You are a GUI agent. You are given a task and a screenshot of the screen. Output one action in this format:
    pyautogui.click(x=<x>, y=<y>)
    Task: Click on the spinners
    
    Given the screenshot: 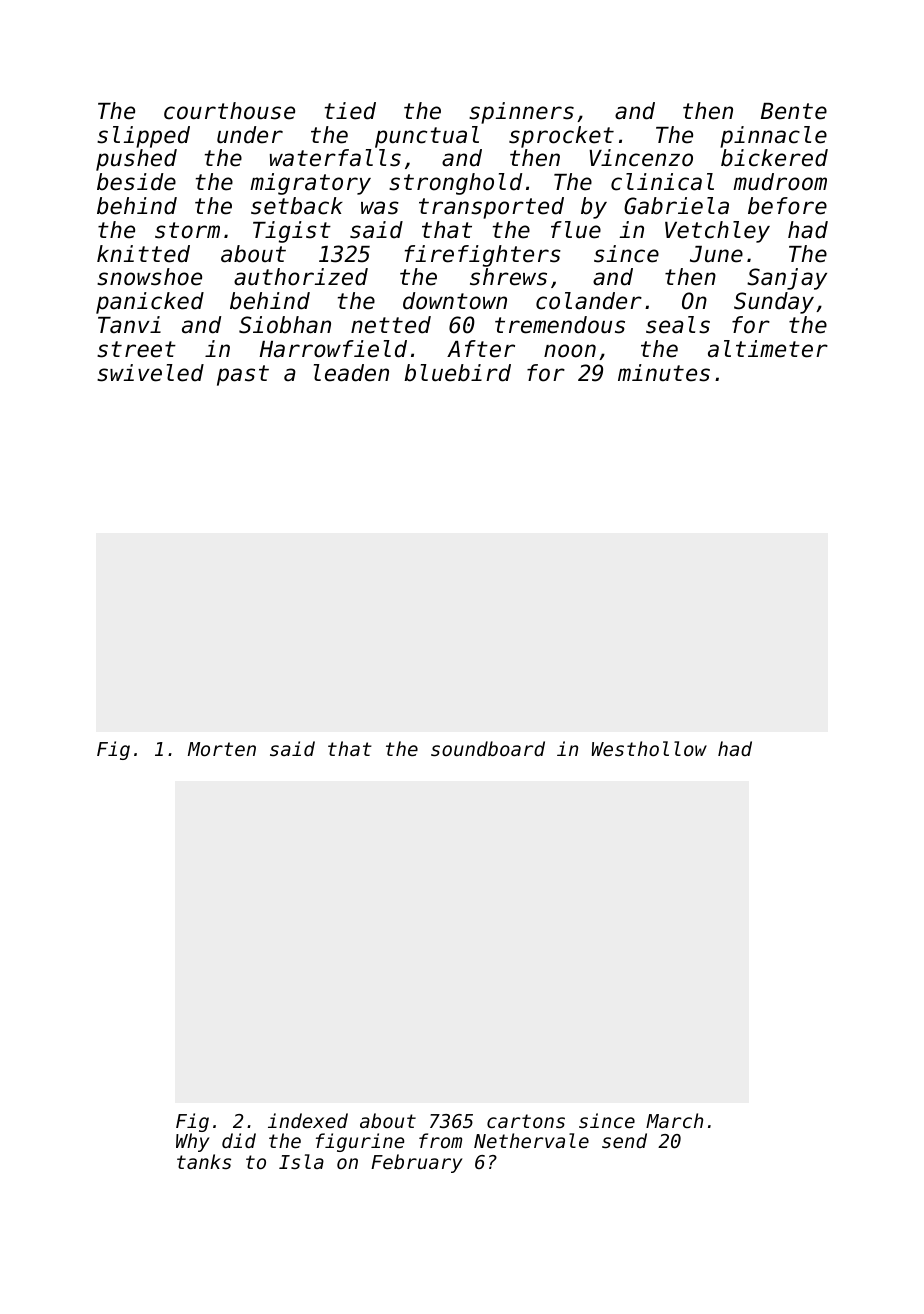 What is the action you would take?
    pyautogui.click(x=521, y=113)
